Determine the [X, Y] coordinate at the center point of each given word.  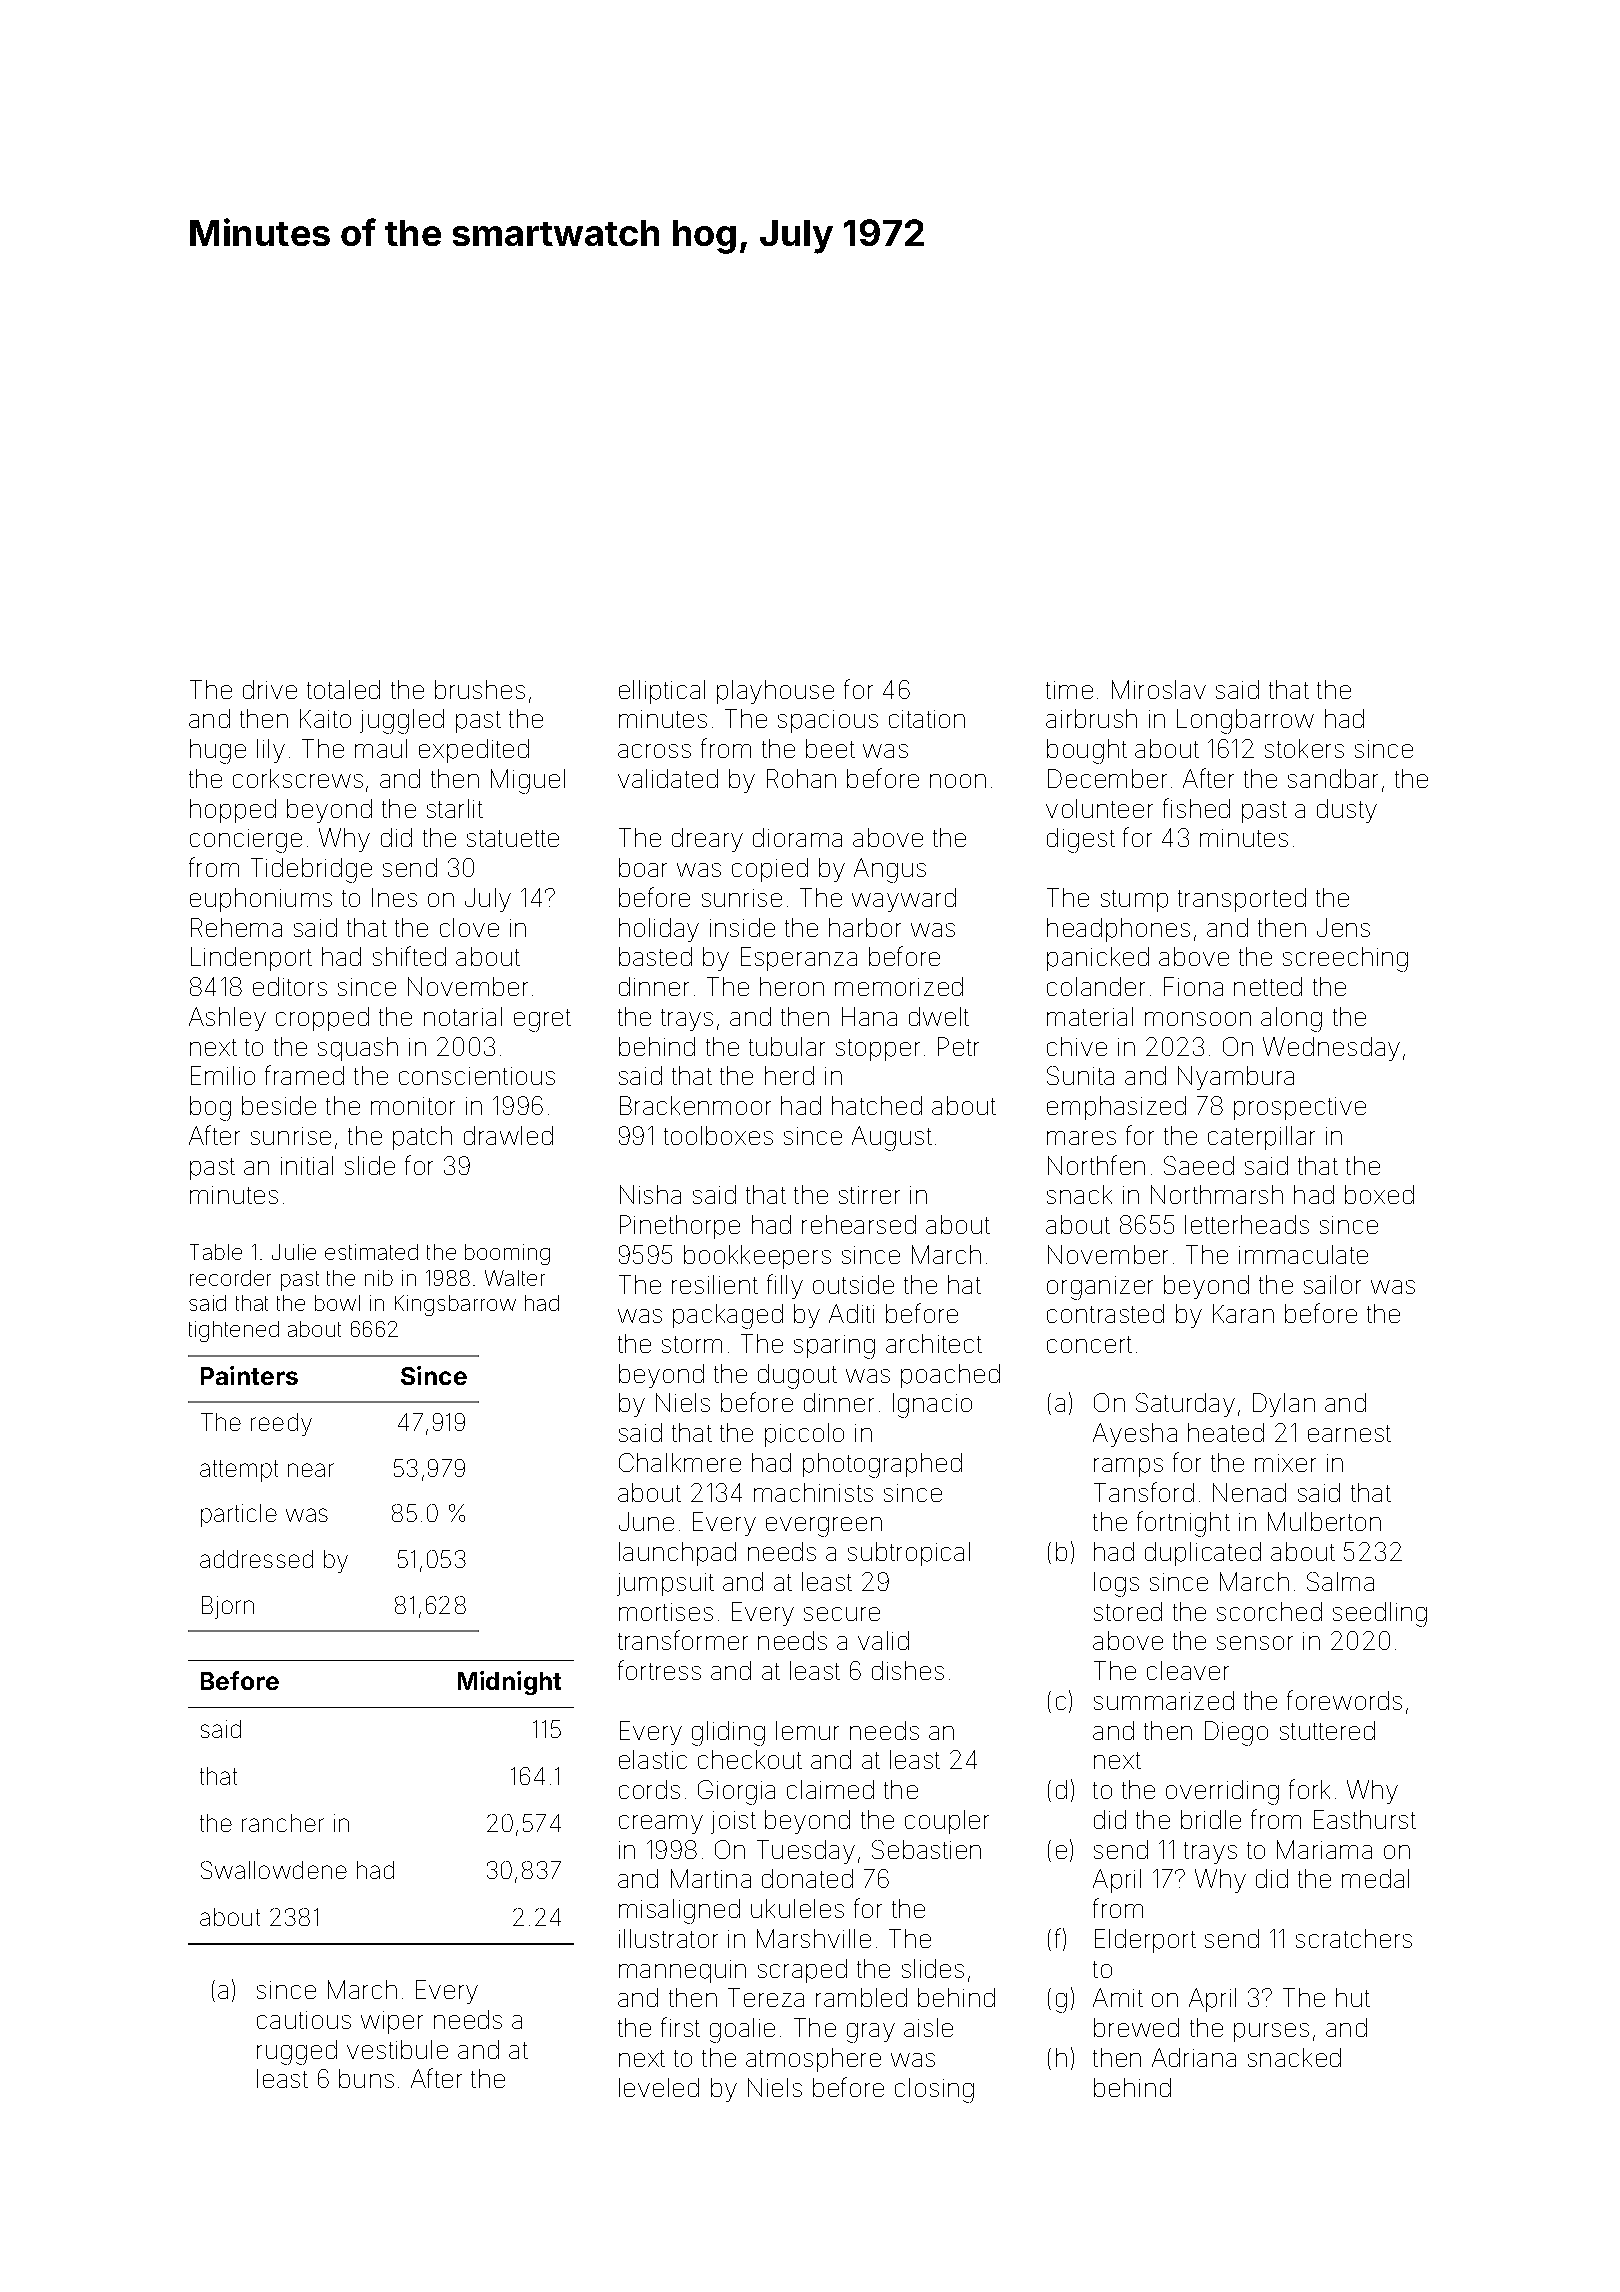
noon [958, 781]
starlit [455, 808]
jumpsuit [665, 1584]
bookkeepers [757, 1257]
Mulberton [1324, 1521]
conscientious [477, 1076]
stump [1134, 901]
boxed [1379, 1194]
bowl [337, 1303]
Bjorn [228, 1607]
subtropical [909, 1554]
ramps [1128, 1467]
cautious [304, 2020]
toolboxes [718, 1135]
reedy [281, 1424]
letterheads [1247, 1224]
